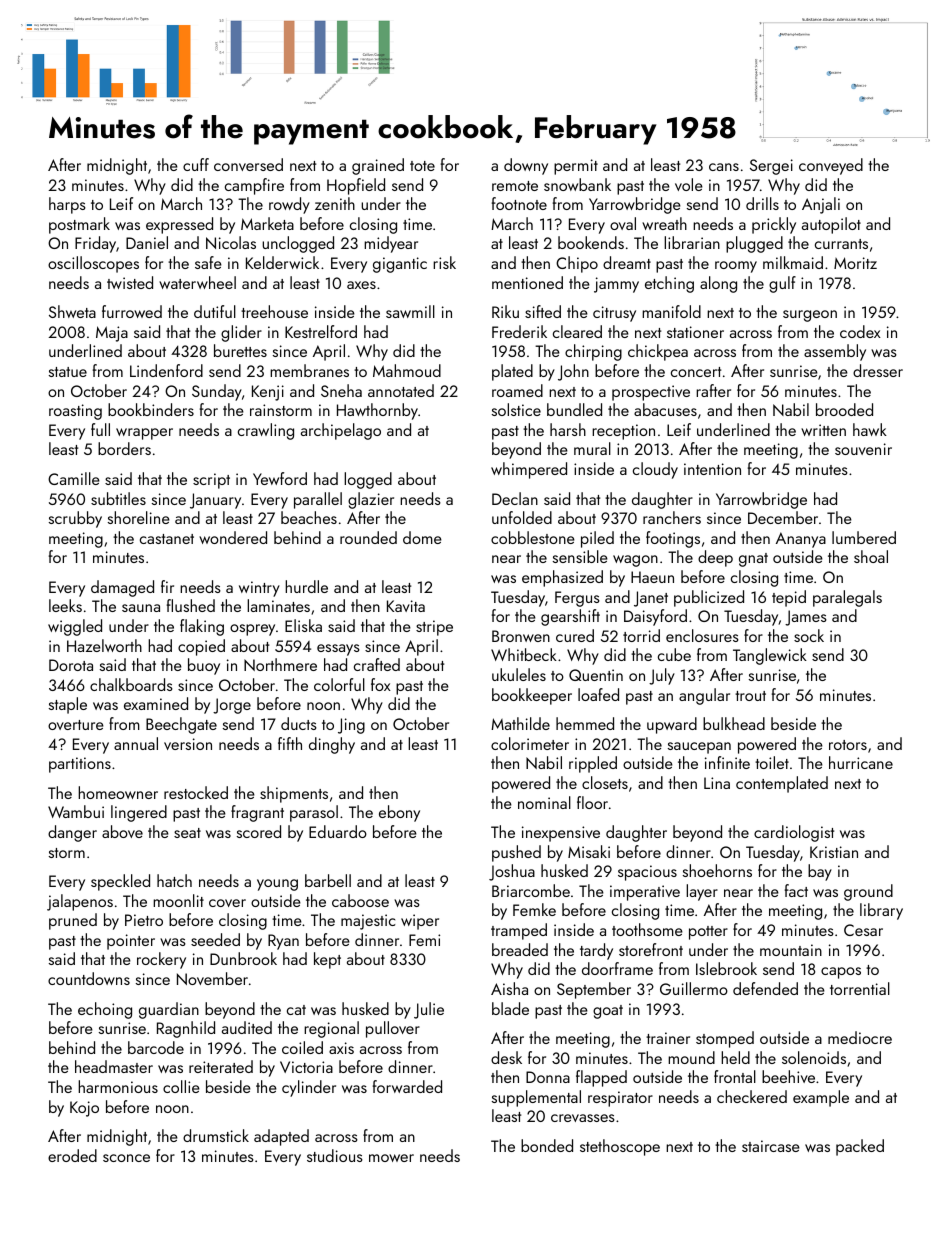 The height and width of the screenshot is (1233, 952). What do you see at coordinates (335, 1155) in the screenshot?
I see `studious` at bounding box center [335, 1155].
